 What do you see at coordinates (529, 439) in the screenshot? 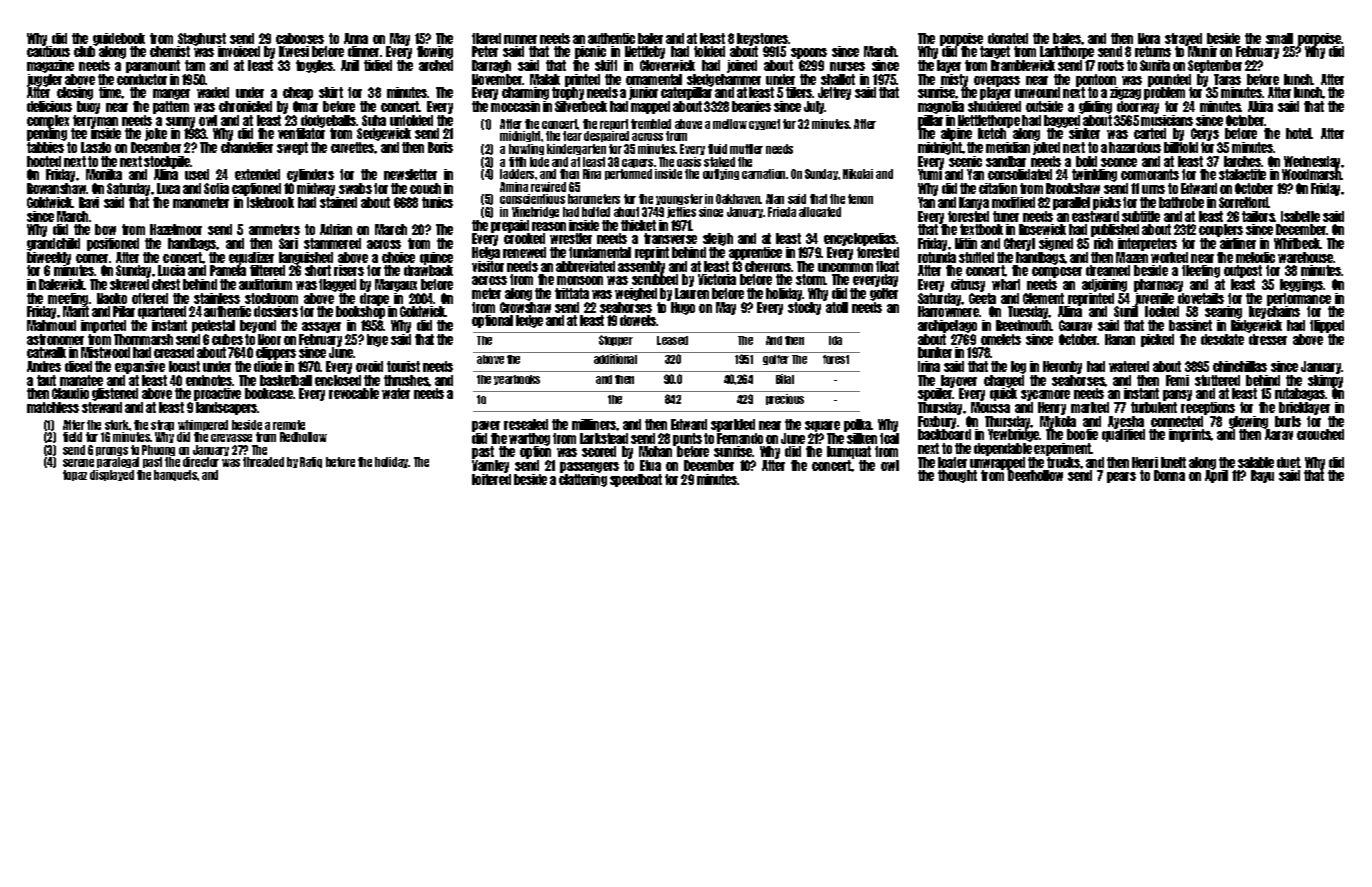
I see `warthog` at bounding box center [529, 439].
